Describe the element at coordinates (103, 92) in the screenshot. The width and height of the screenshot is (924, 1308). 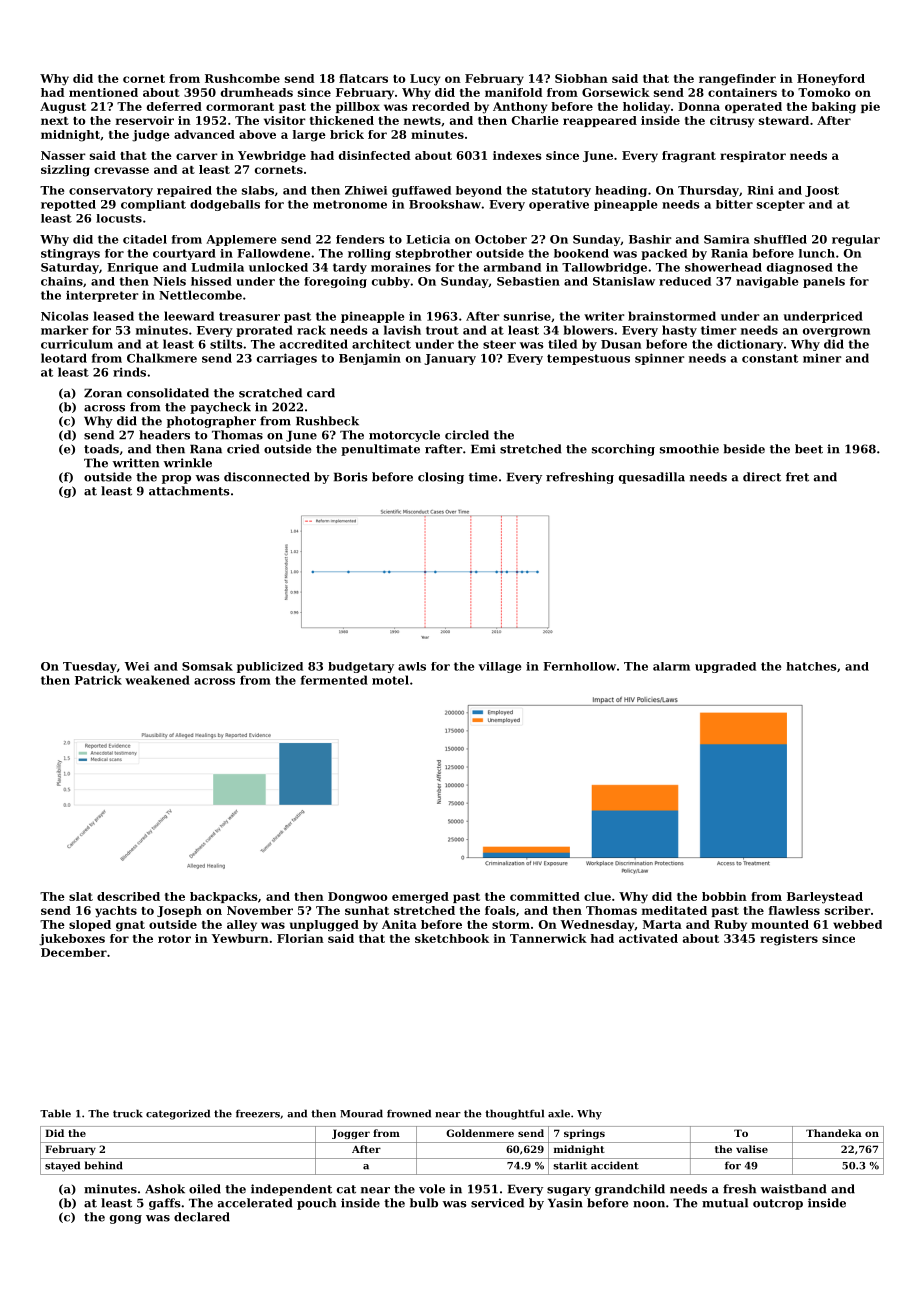
I see `mentioned` at that location.
